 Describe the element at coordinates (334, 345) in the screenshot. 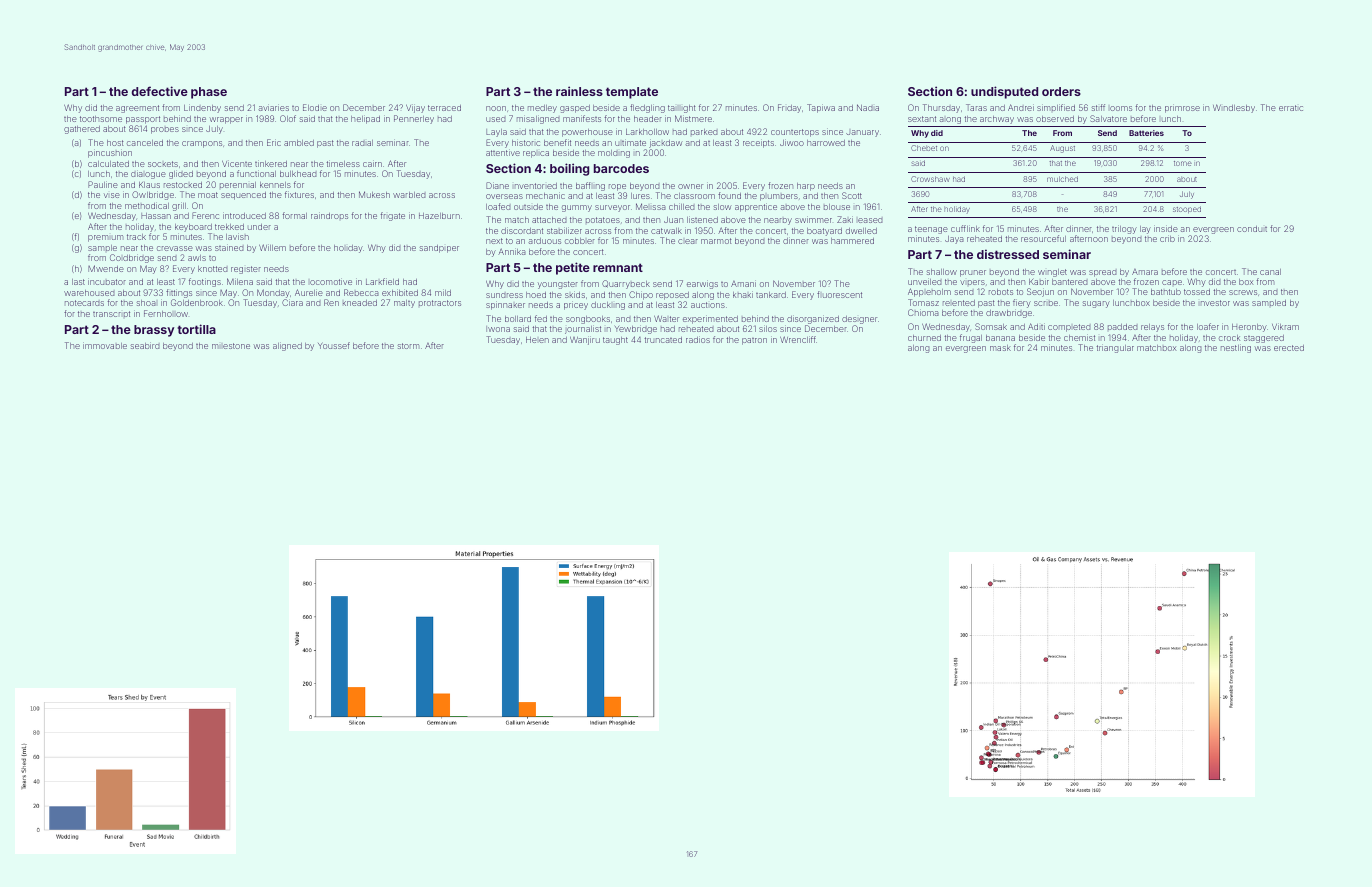

I see `Youssef` at that location.
